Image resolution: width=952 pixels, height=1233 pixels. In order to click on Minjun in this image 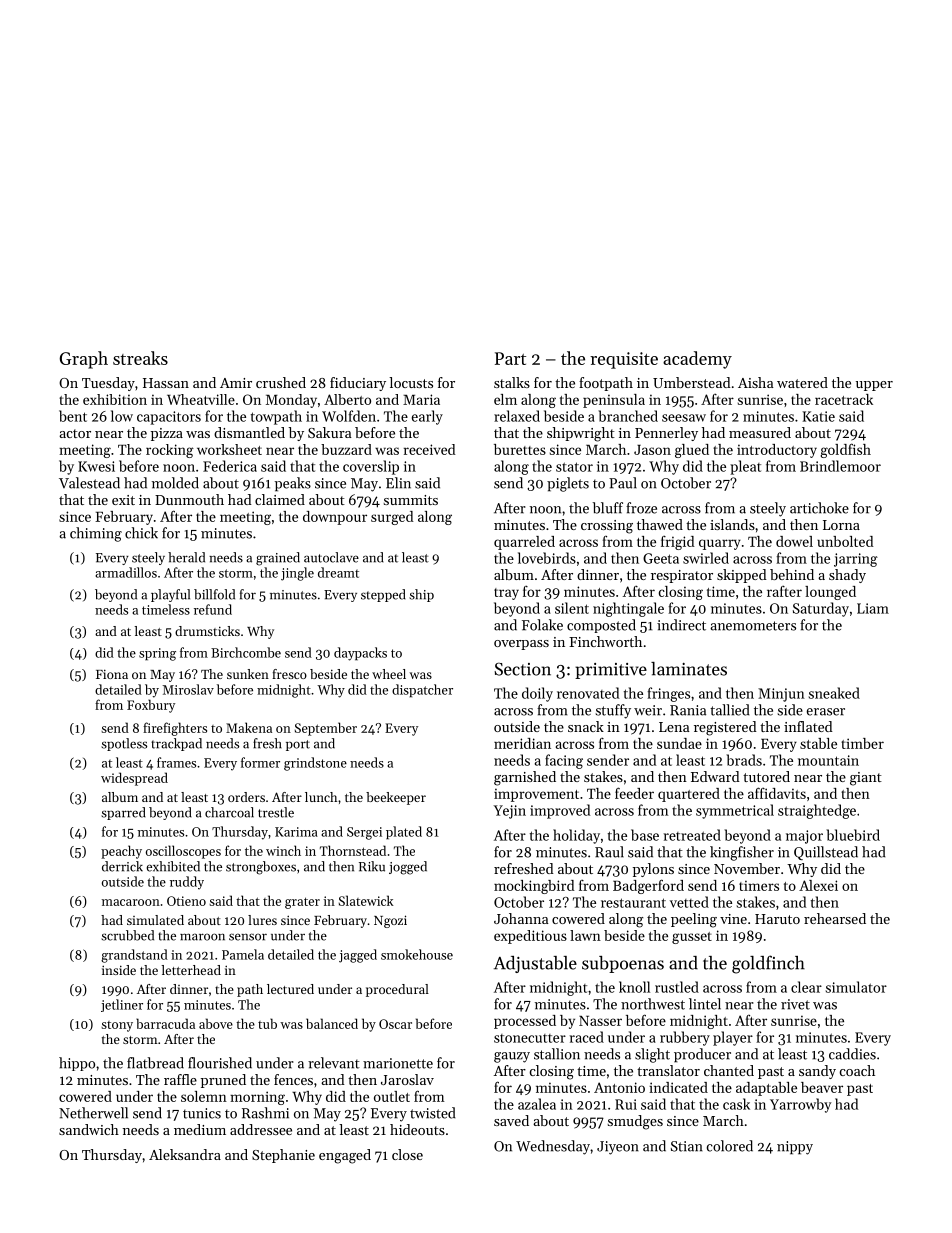, I will do `click(781, 695)`.
